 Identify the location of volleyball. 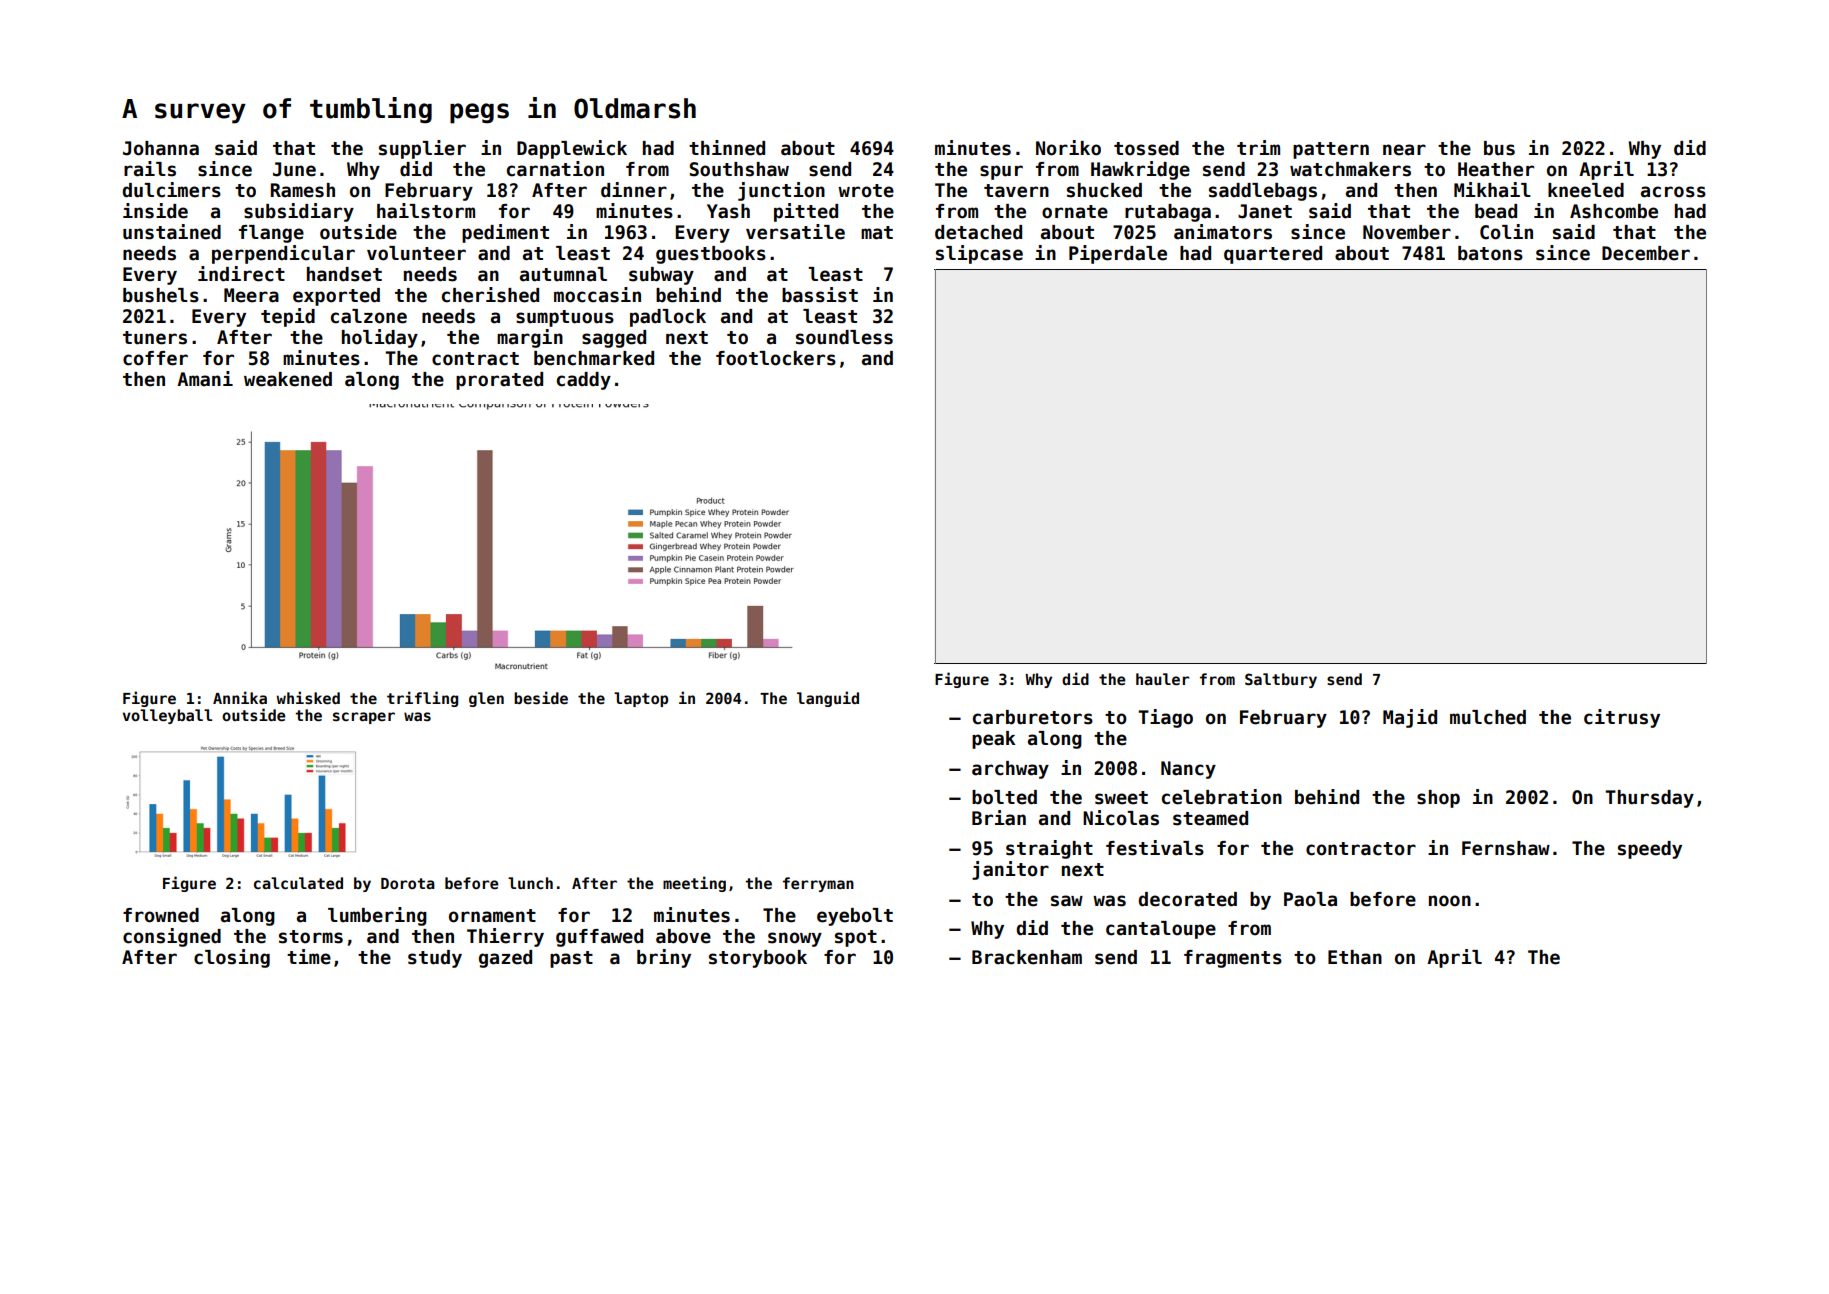
(167, 716).
